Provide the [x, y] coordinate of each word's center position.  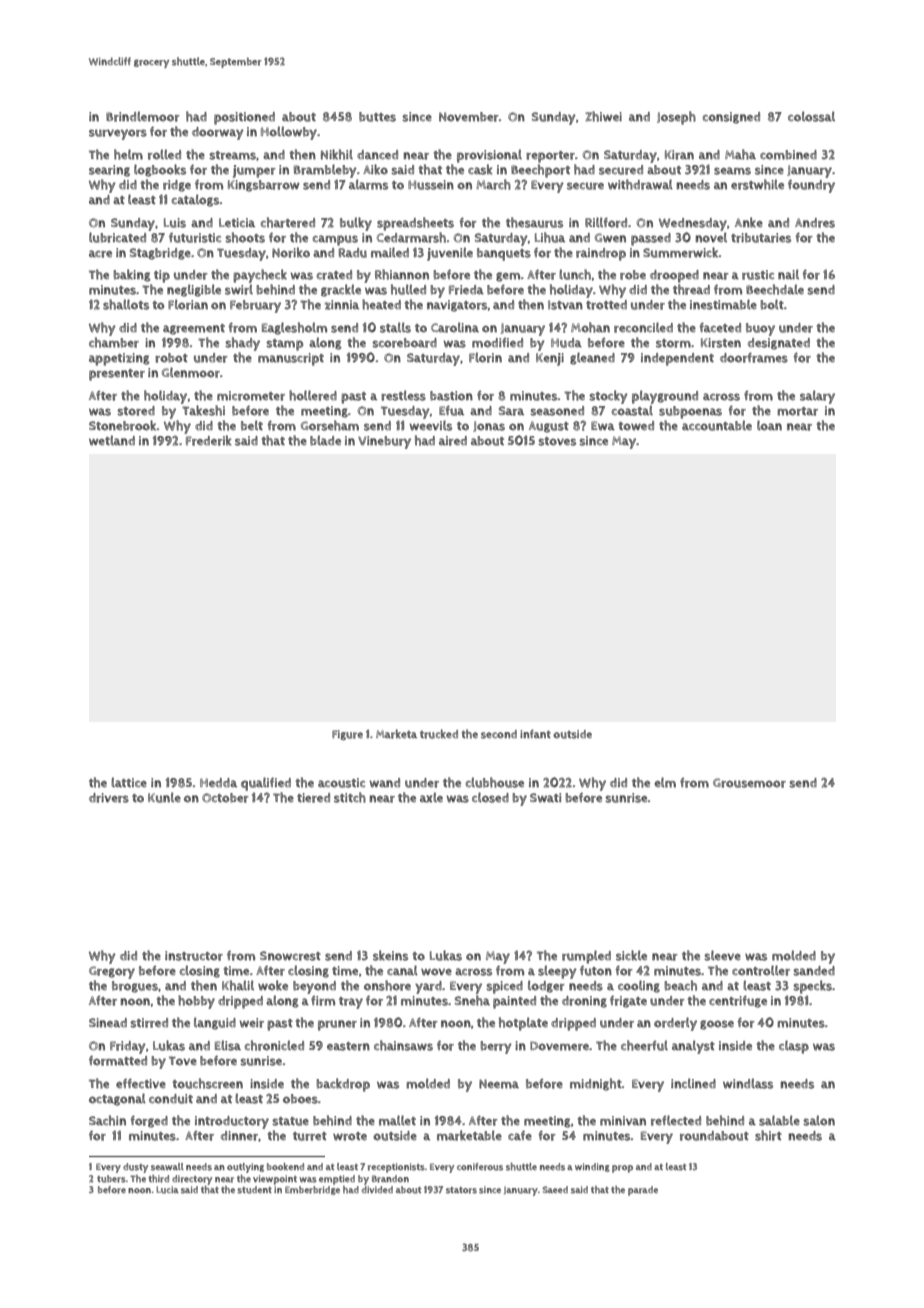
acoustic [341, 783]
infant [535, 734]
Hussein [431, 185]
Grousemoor [749, 783]
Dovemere [559, 1046]
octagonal [117, 1099]
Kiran [679, 155]
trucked [439, 734]
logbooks [160, 170]
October [225, 798]
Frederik [208, 440]
